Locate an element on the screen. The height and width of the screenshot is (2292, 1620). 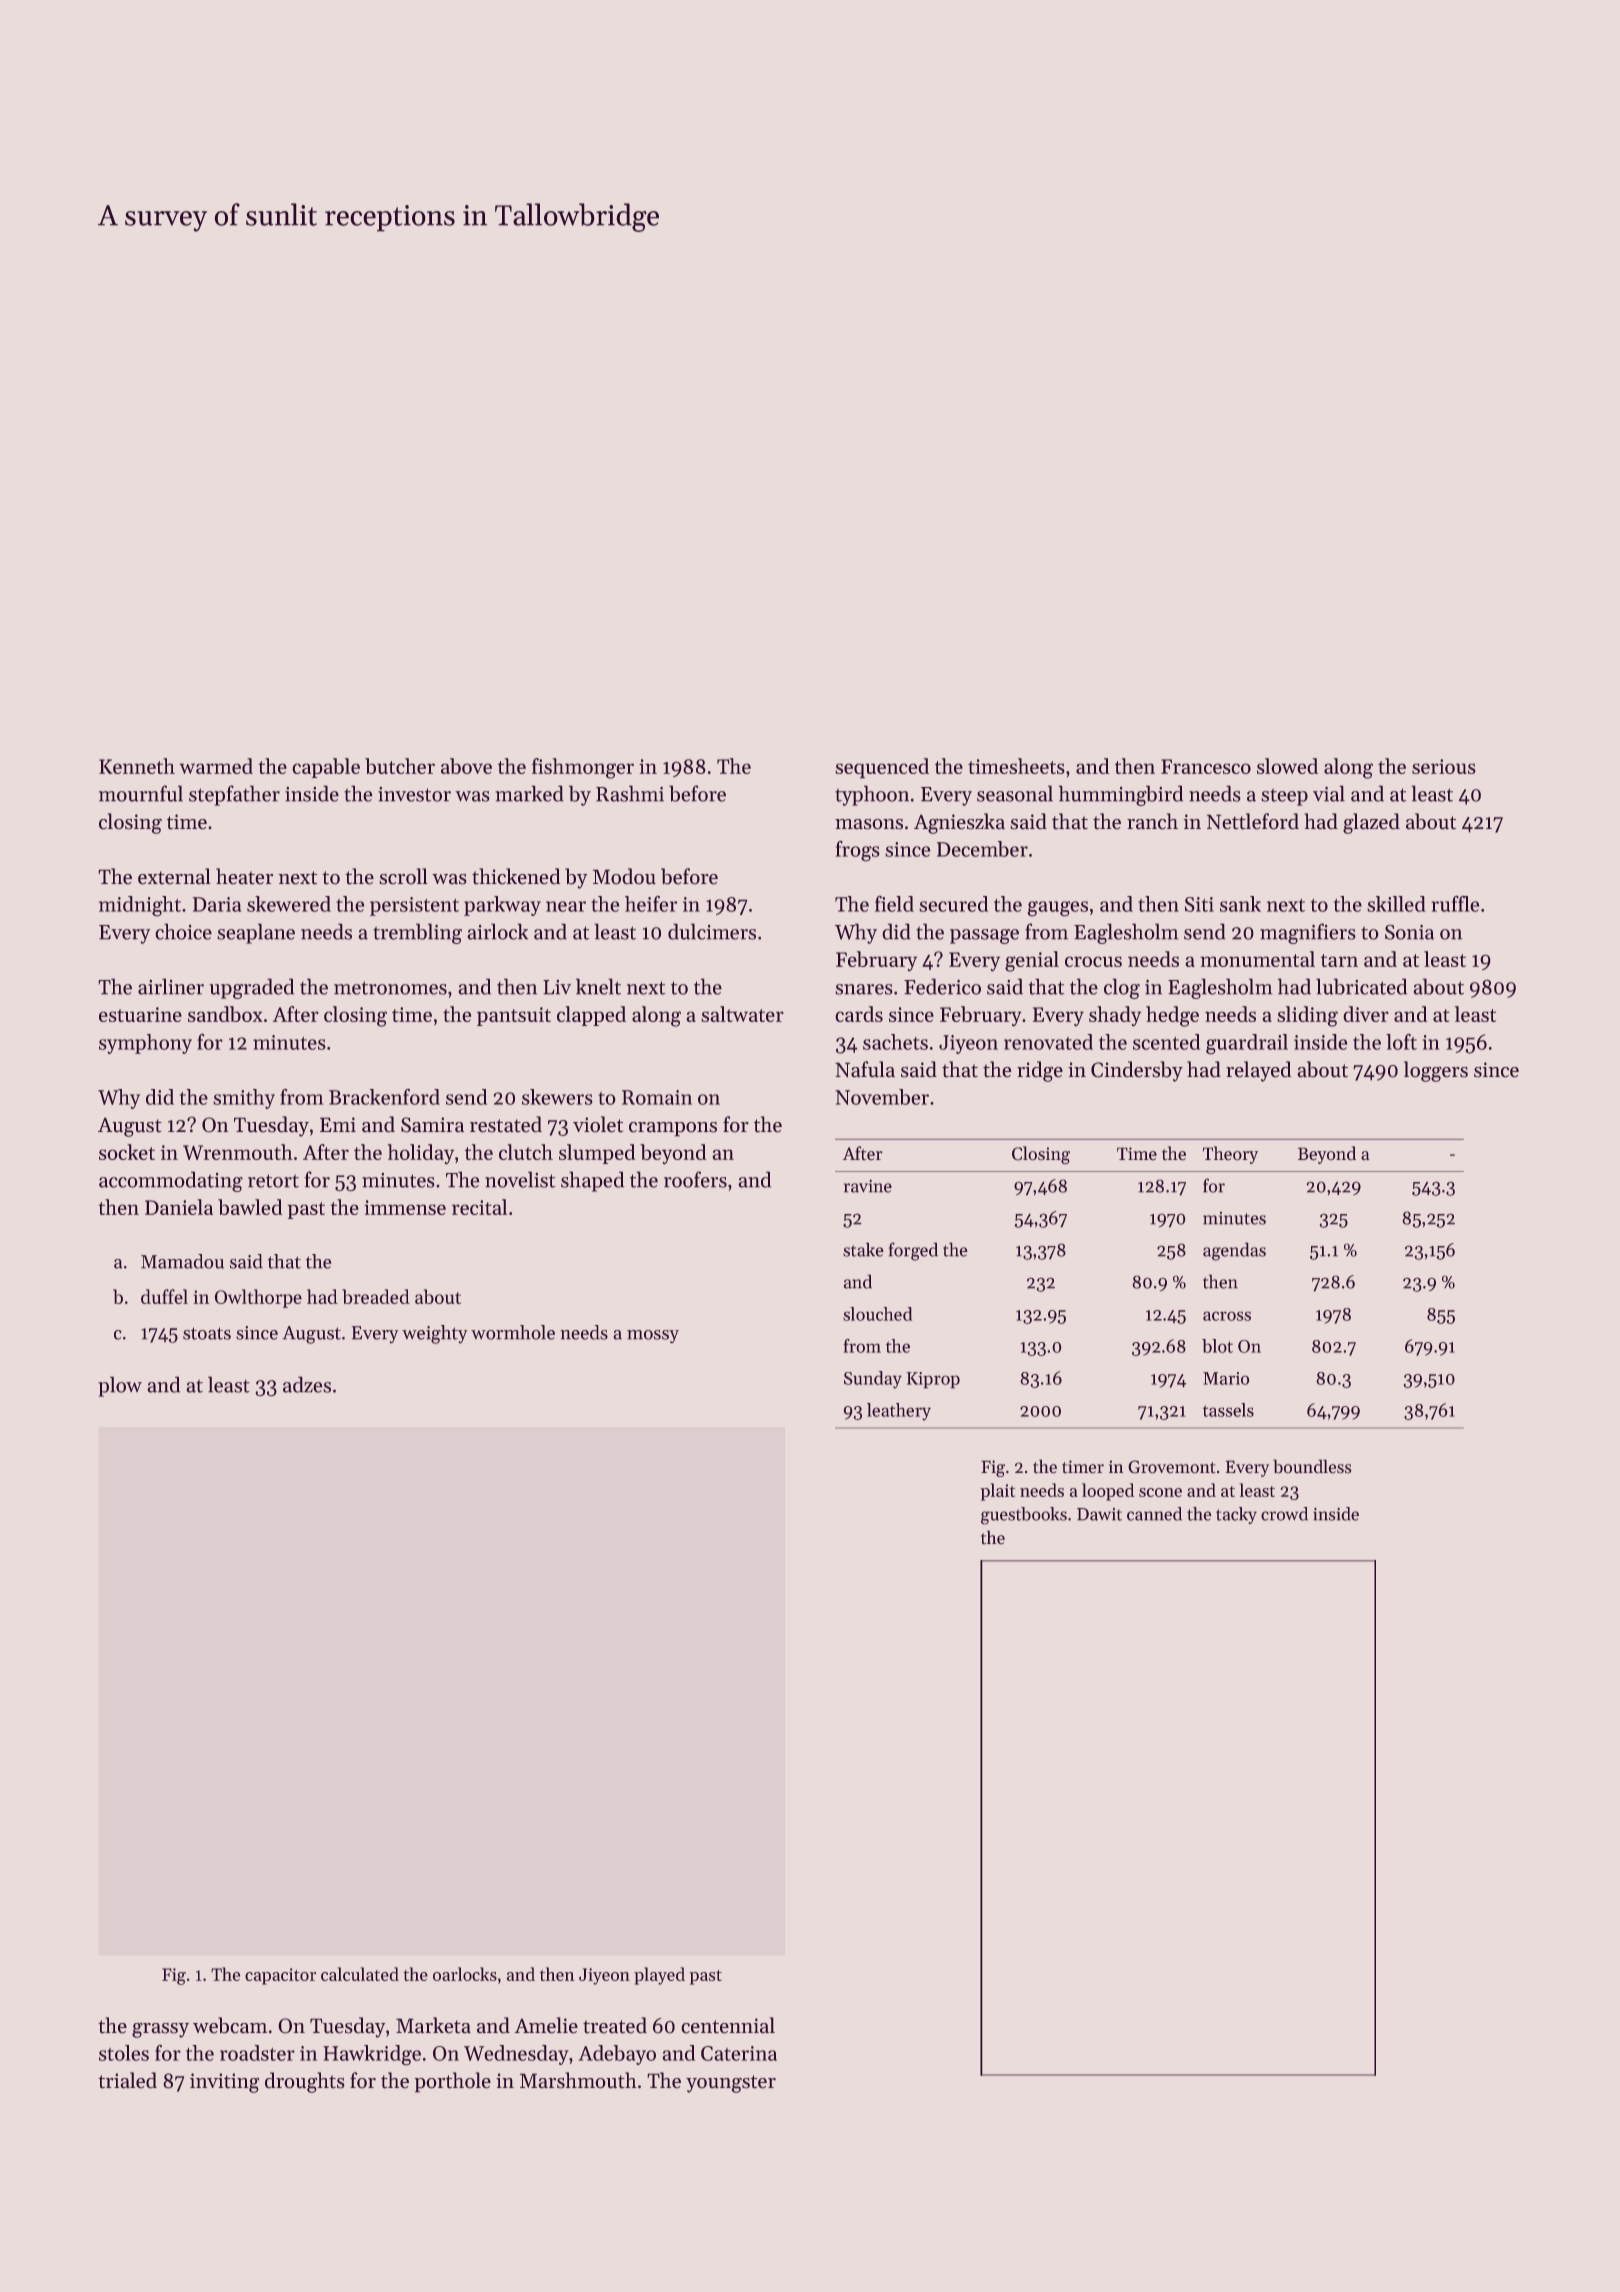
centennial is located at coordinates (728, 2025).
